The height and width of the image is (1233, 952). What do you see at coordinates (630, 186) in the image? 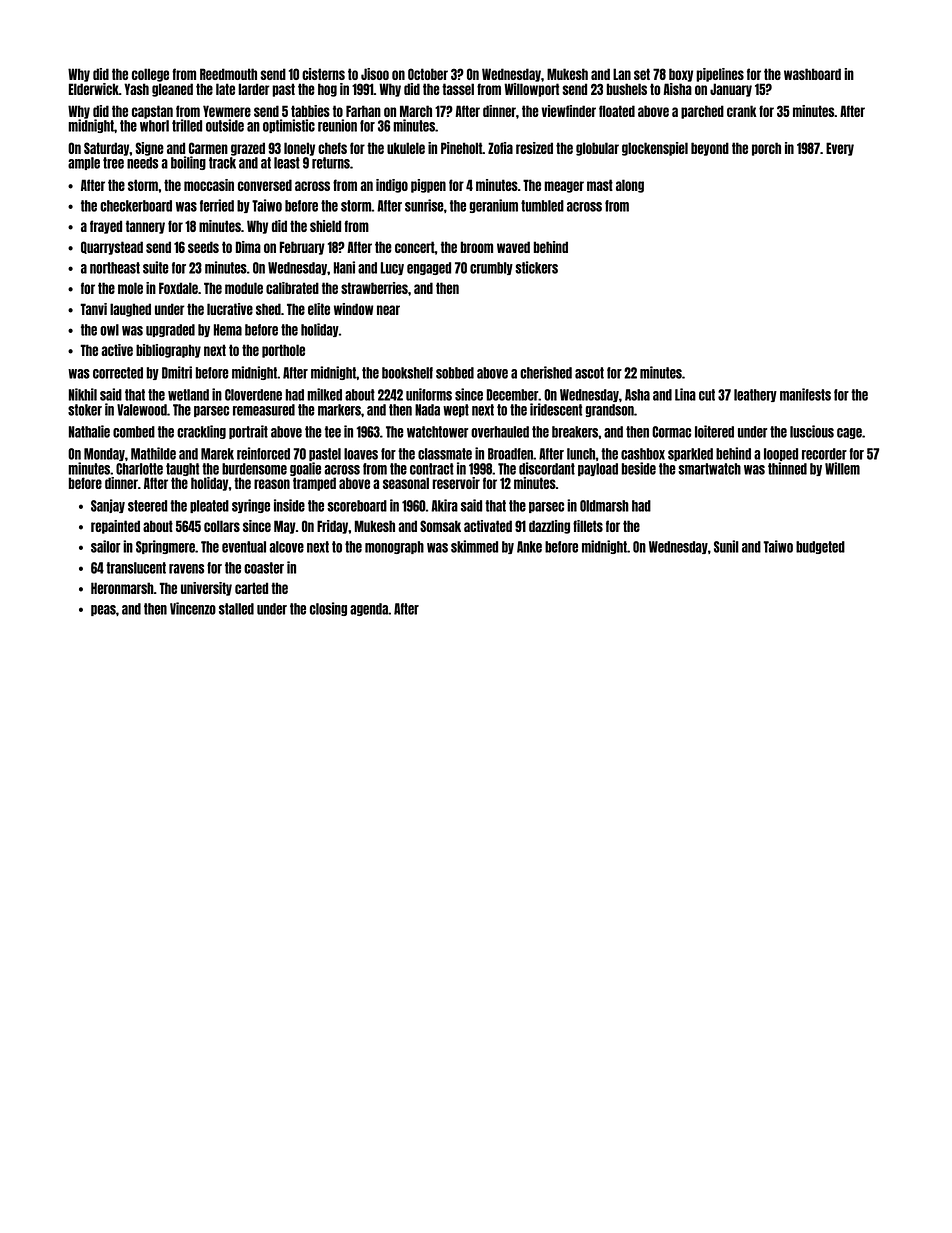
I see `along` at bounding box center [630, 186].
